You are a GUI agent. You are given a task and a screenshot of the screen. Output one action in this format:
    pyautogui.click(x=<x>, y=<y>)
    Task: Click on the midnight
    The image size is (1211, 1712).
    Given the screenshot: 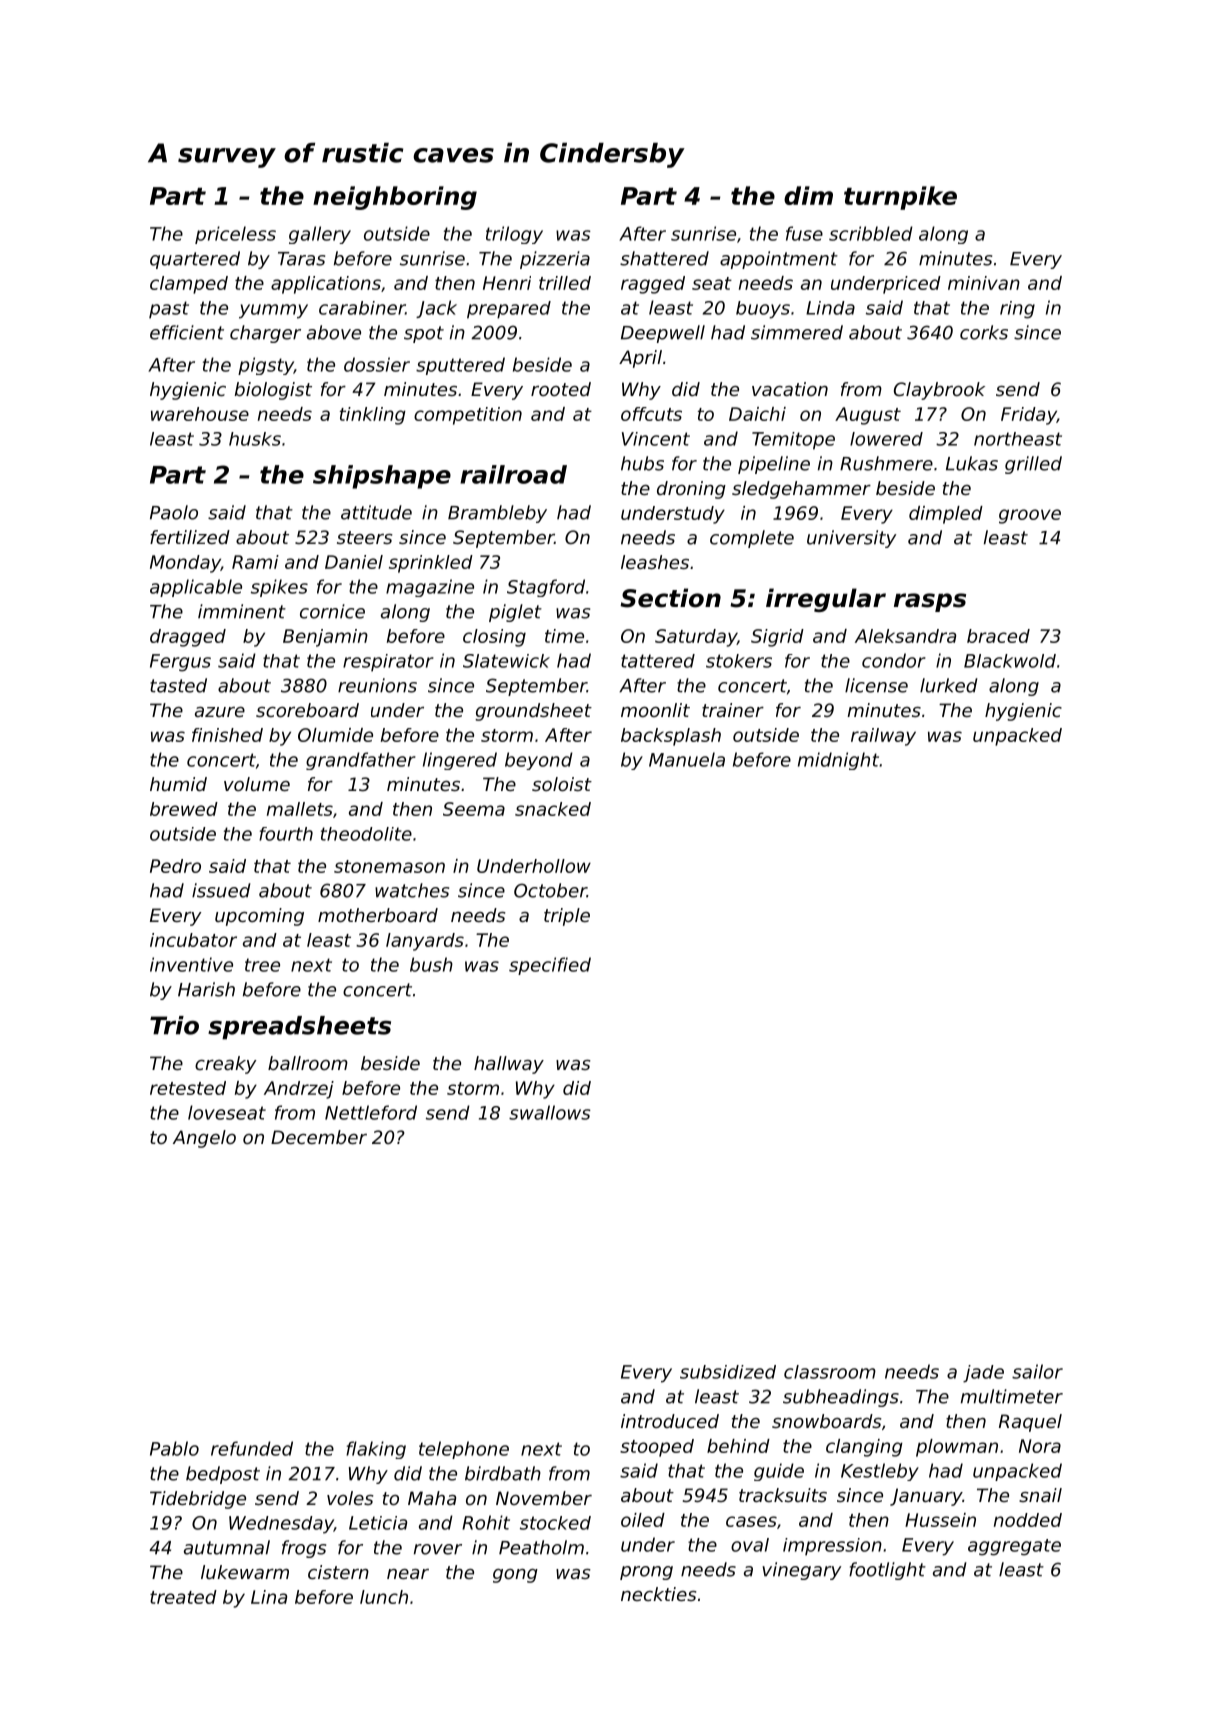 What is the action you would take?
    pyautogui.click(x=838, y=761)
